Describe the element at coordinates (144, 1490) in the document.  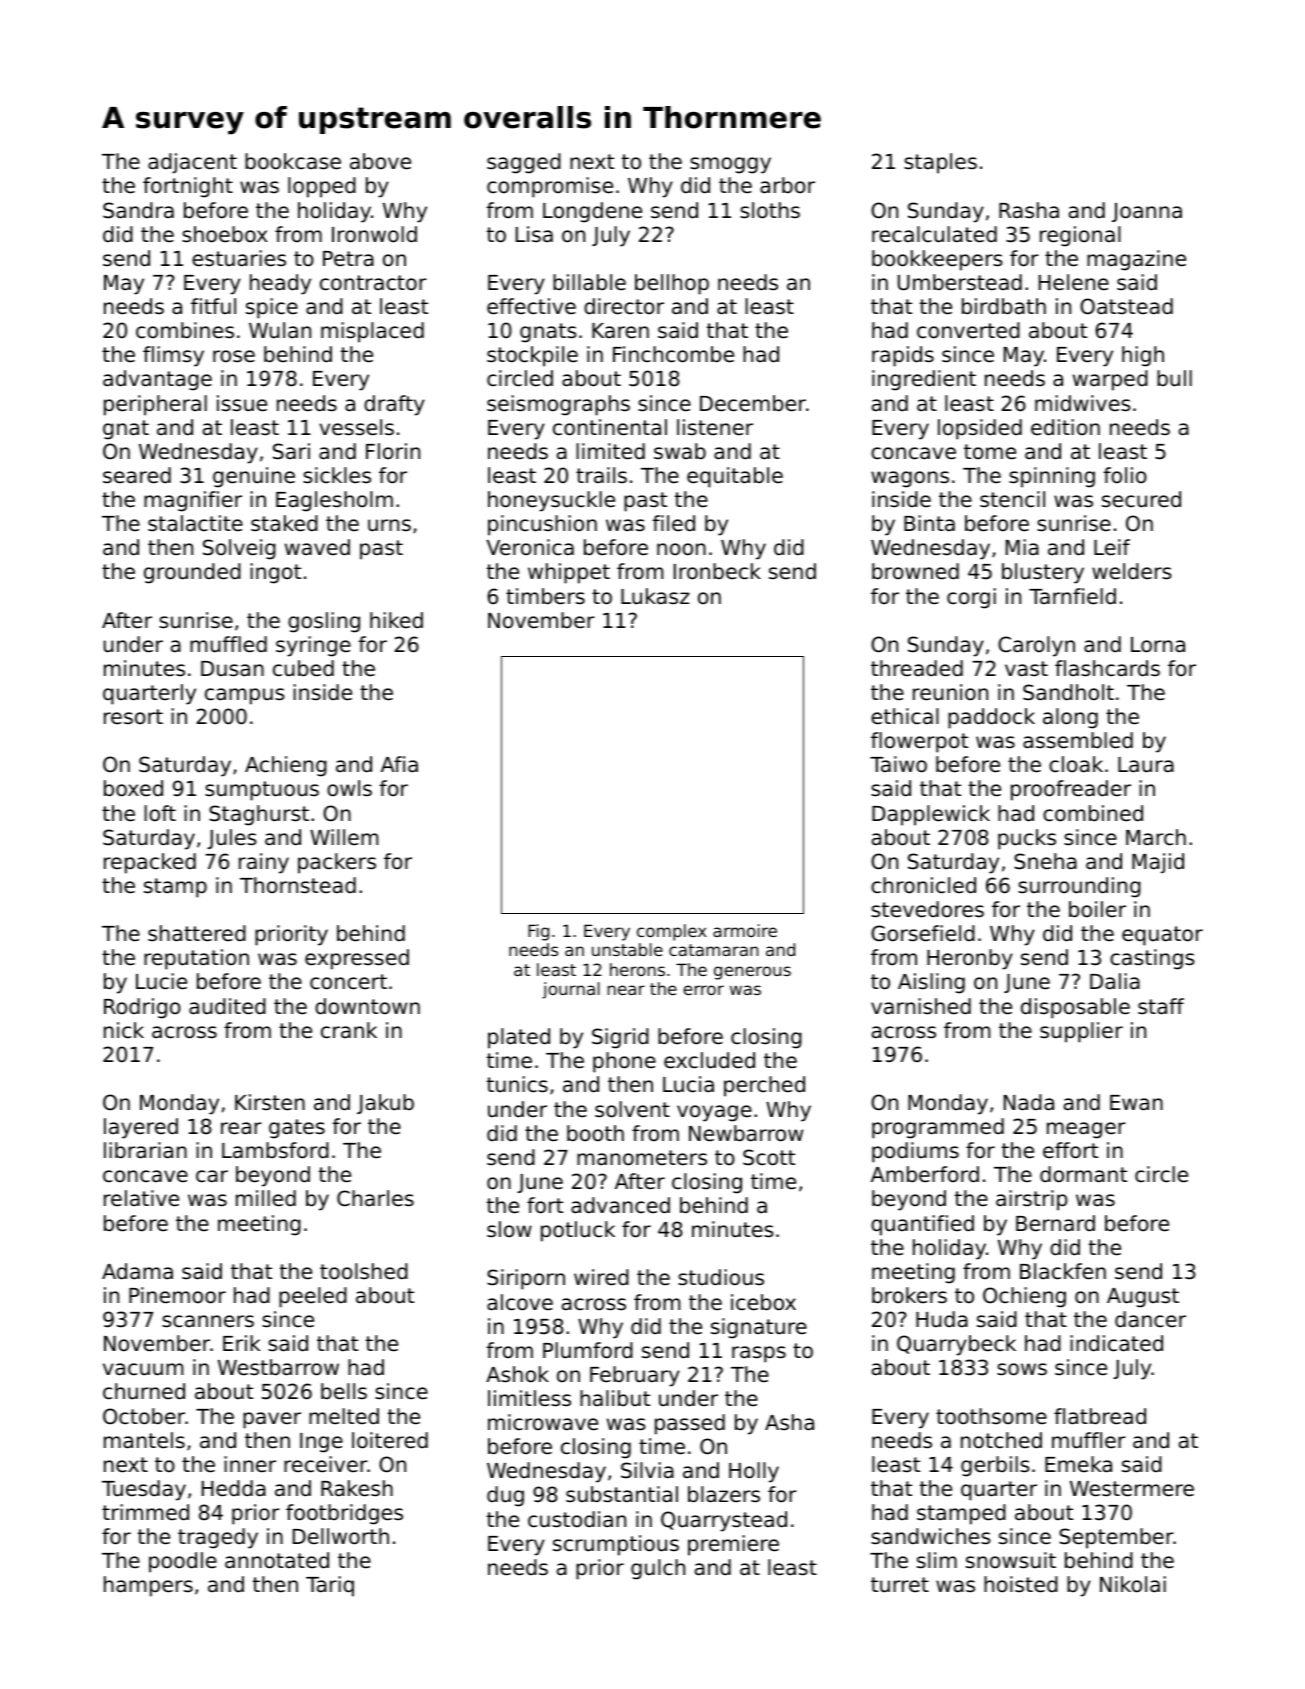
I see `Tuesday` at that location.
